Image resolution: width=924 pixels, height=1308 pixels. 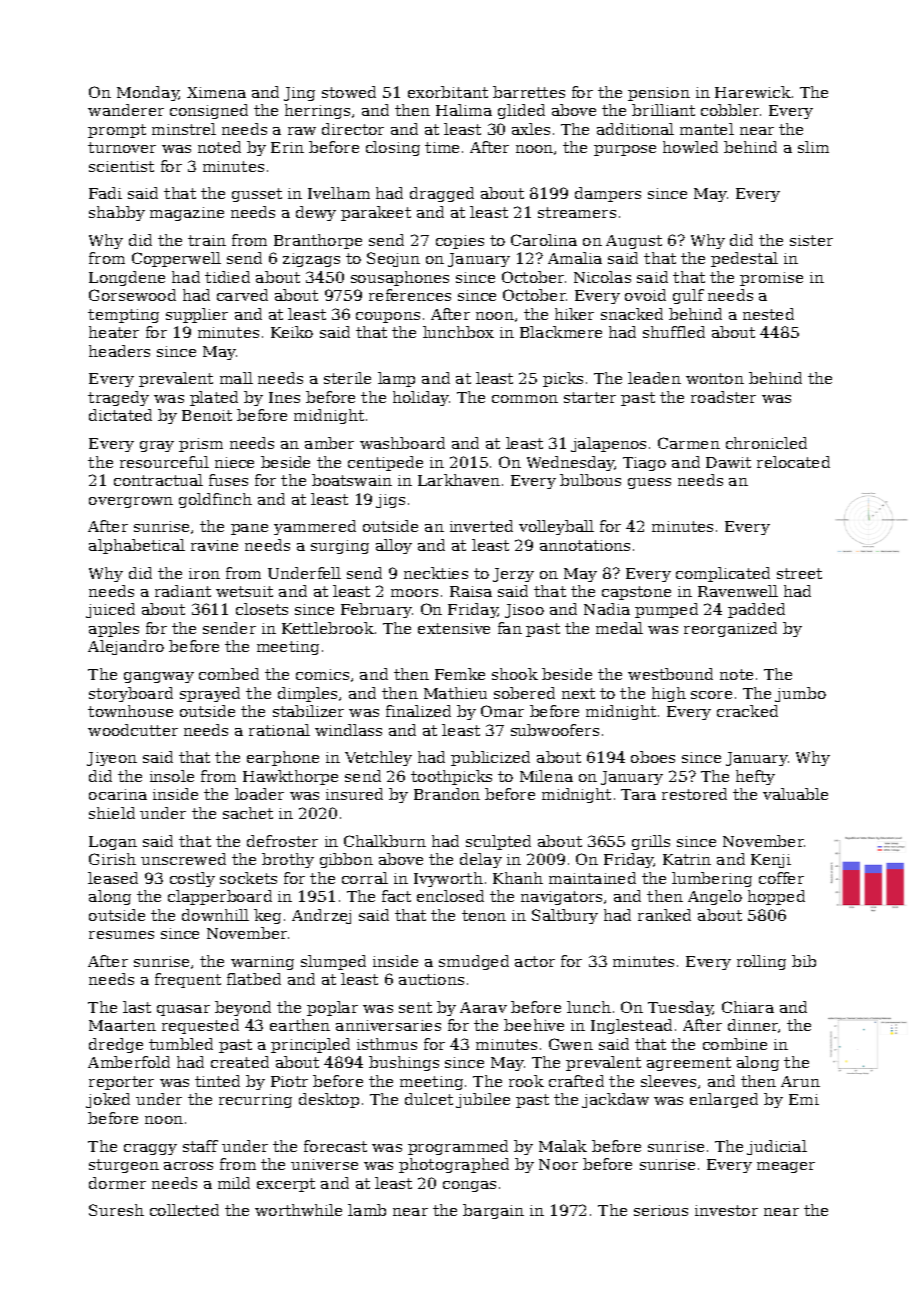 I want to click on volleyball, so click(x=556, y=527).
